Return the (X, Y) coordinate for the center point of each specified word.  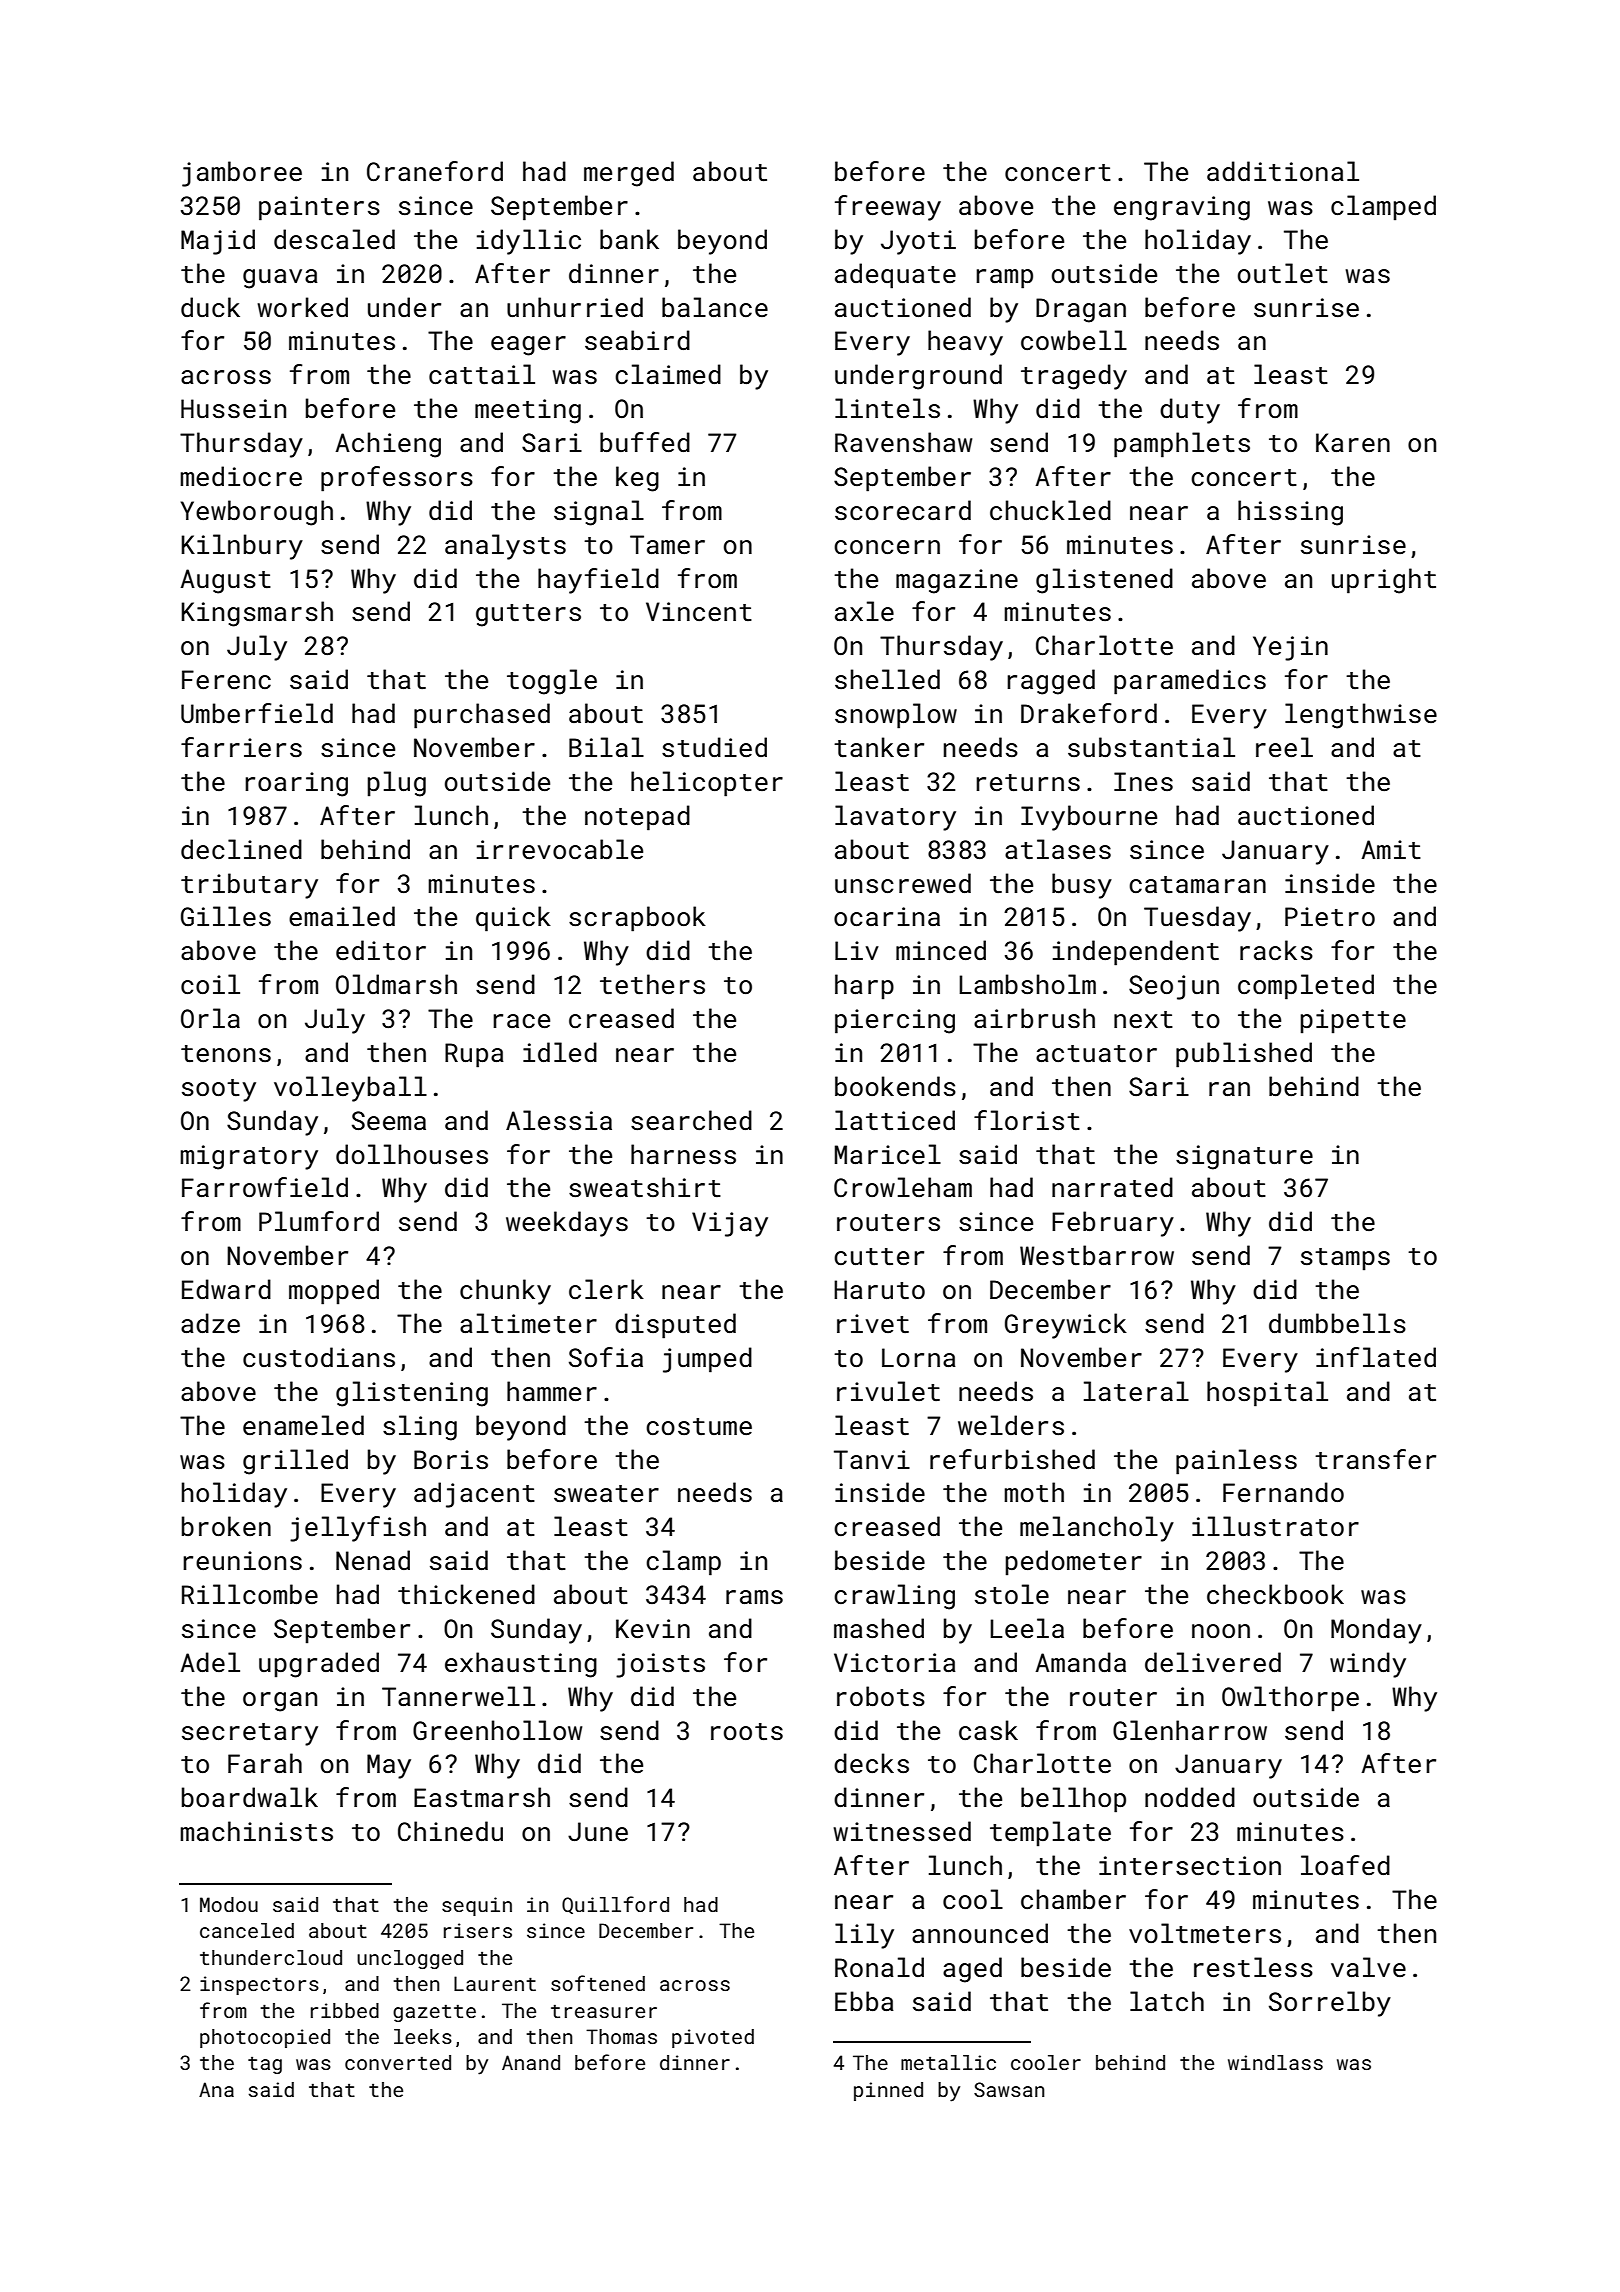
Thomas (621, 2036)
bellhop (1073, 1800)
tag (265, 2065)
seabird (637, 340)
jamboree (242, 174)
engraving (1182, 208)
